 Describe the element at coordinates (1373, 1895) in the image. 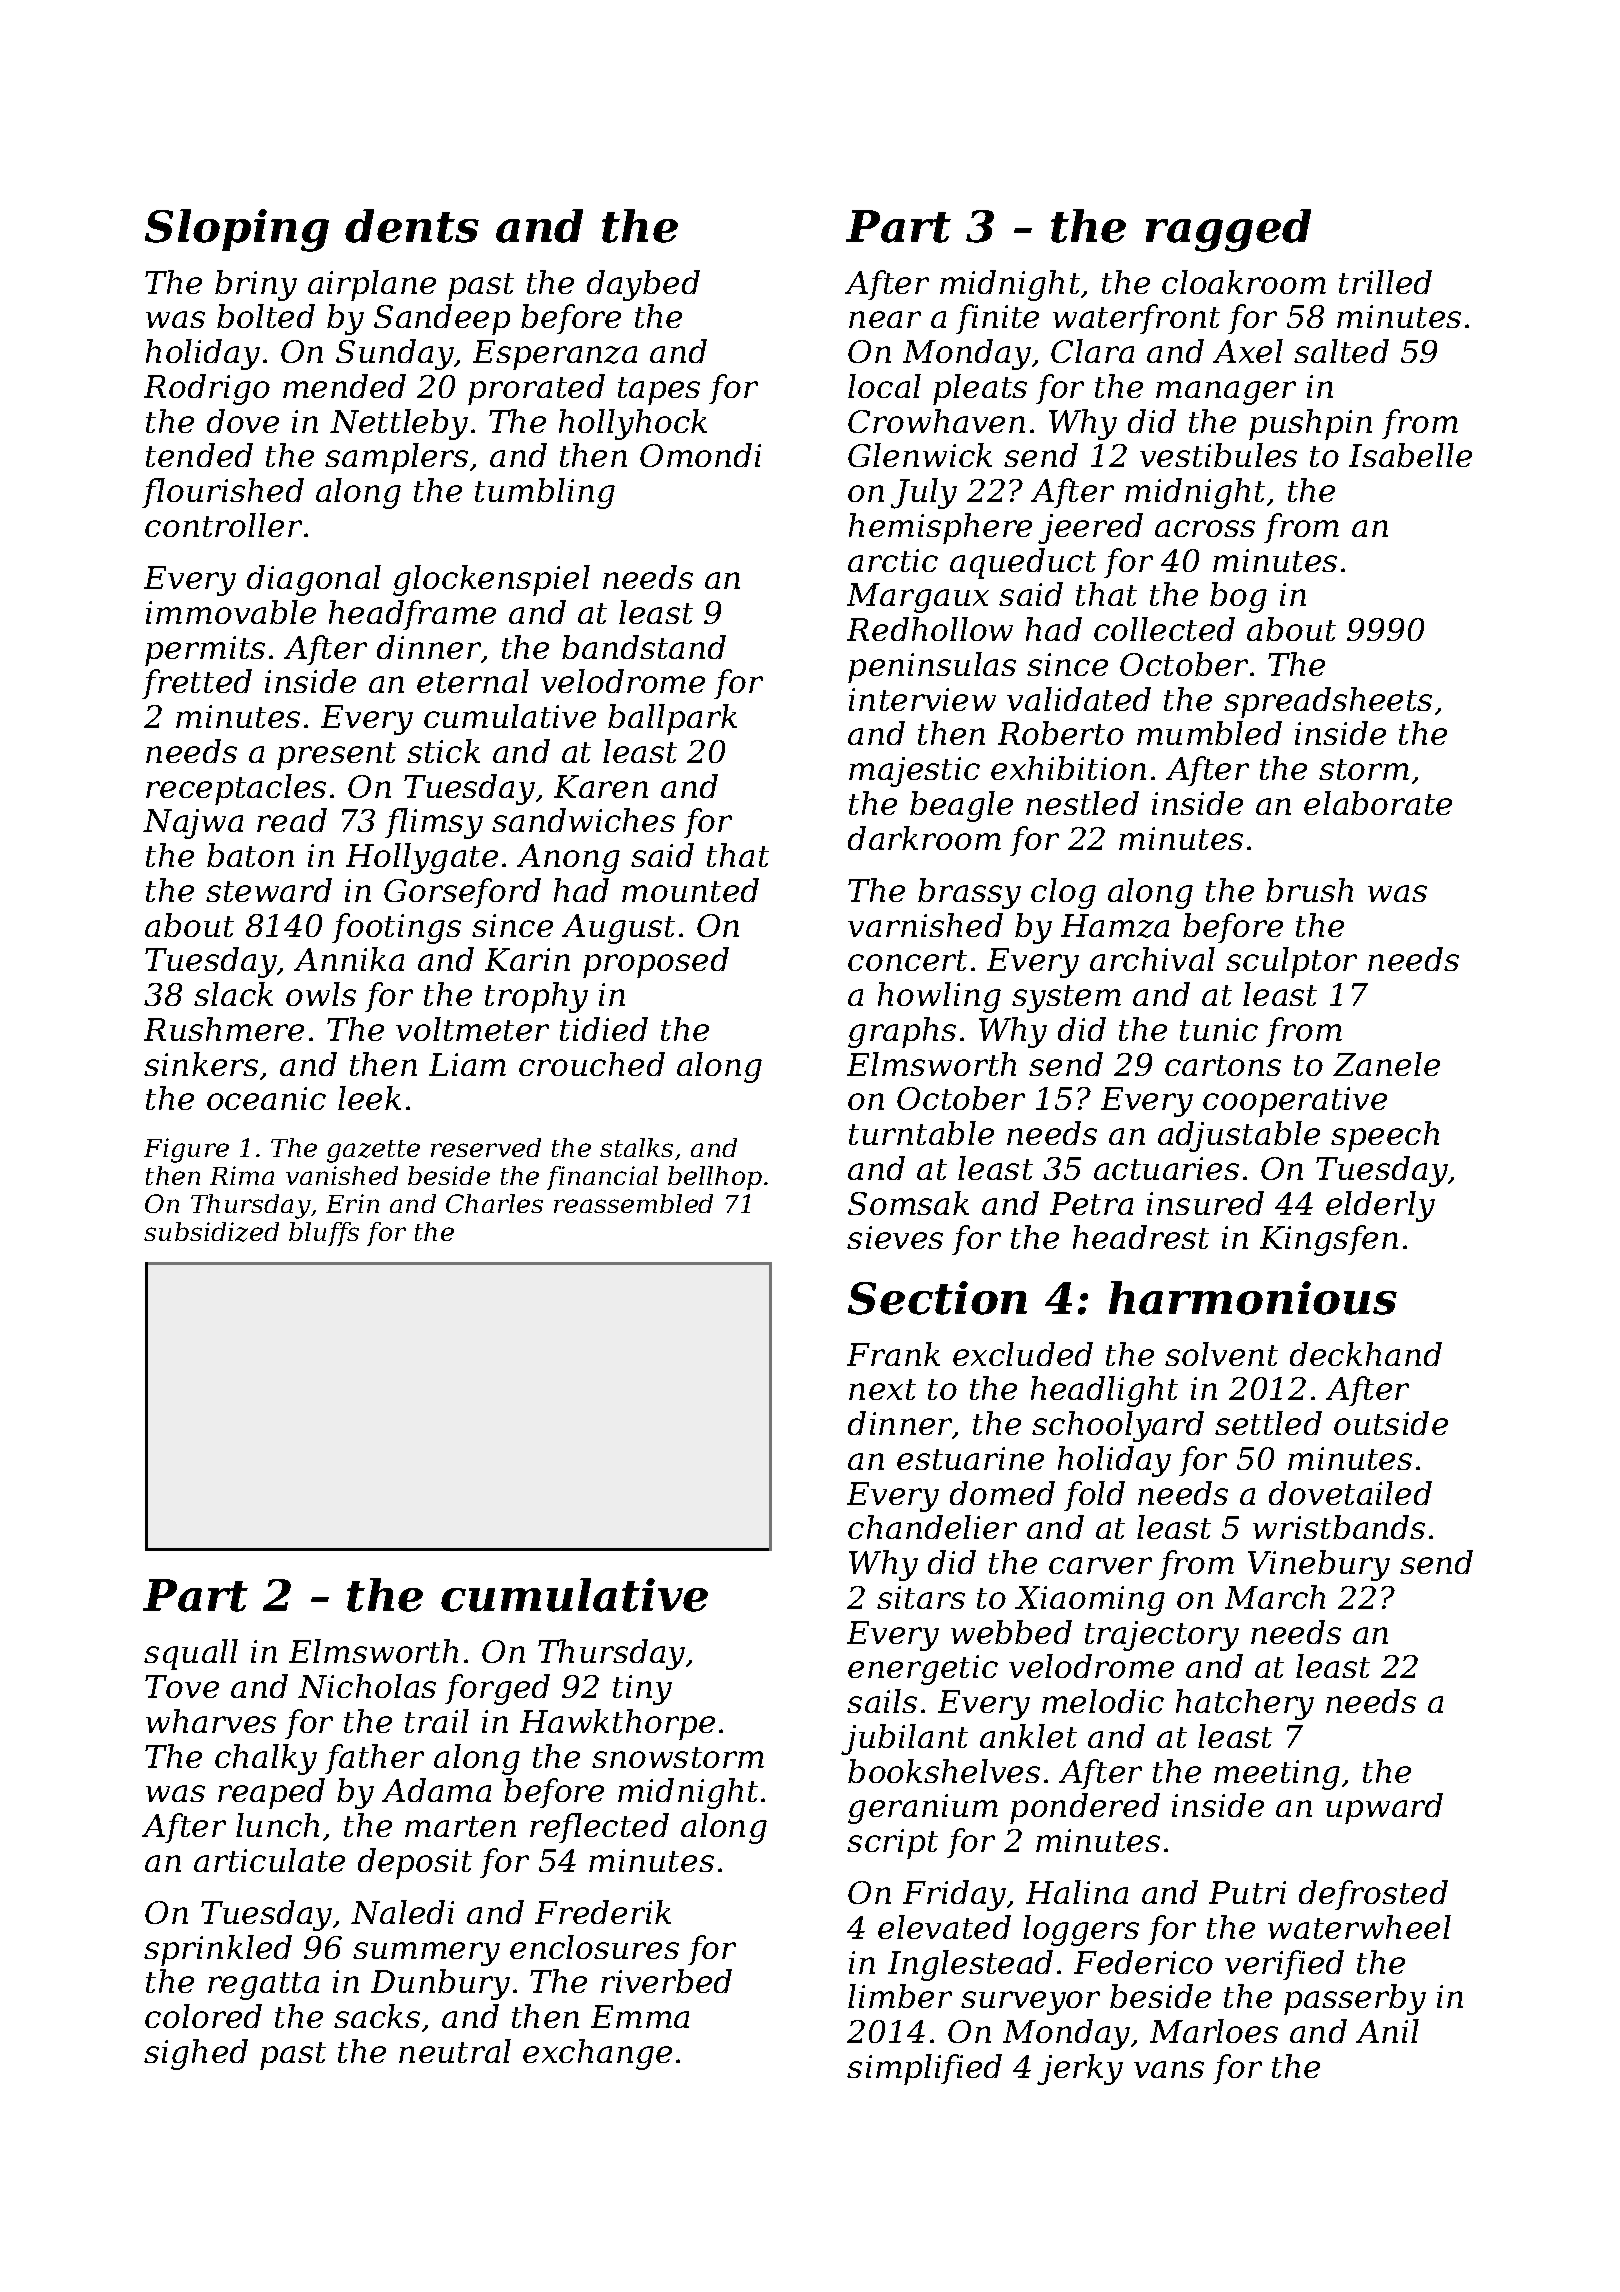

I see `defrosted` at that location.
